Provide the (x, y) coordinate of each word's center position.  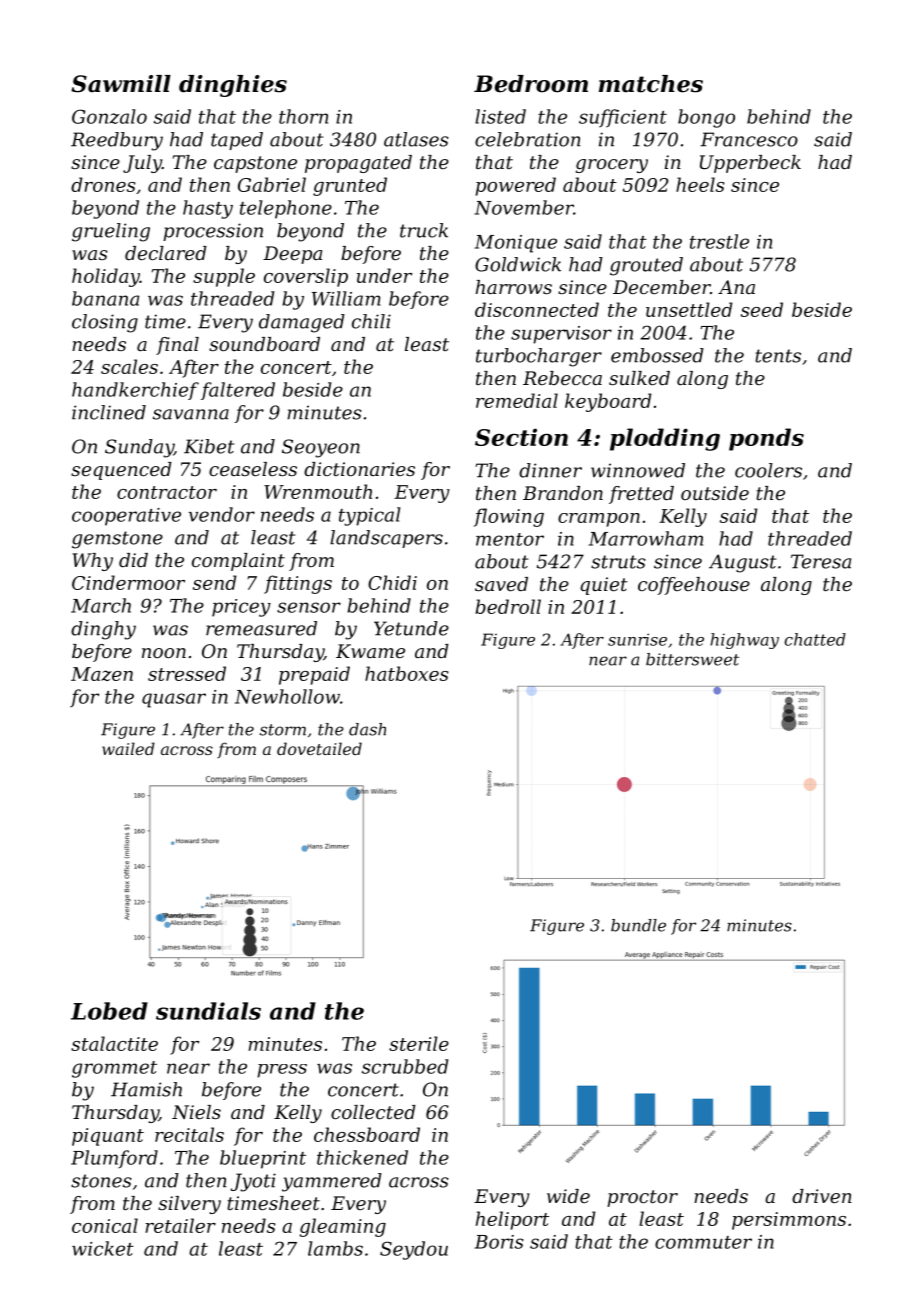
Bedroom (531, 84)
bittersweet (692, 659)
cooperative (126, 517)
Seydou (414, 1250)
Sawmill (121, 84)
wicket (103, 1248)
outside (715, 493)
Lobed (109, 1011)
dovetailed (319, 748)
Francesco (749, 139)
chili (371, 321)
